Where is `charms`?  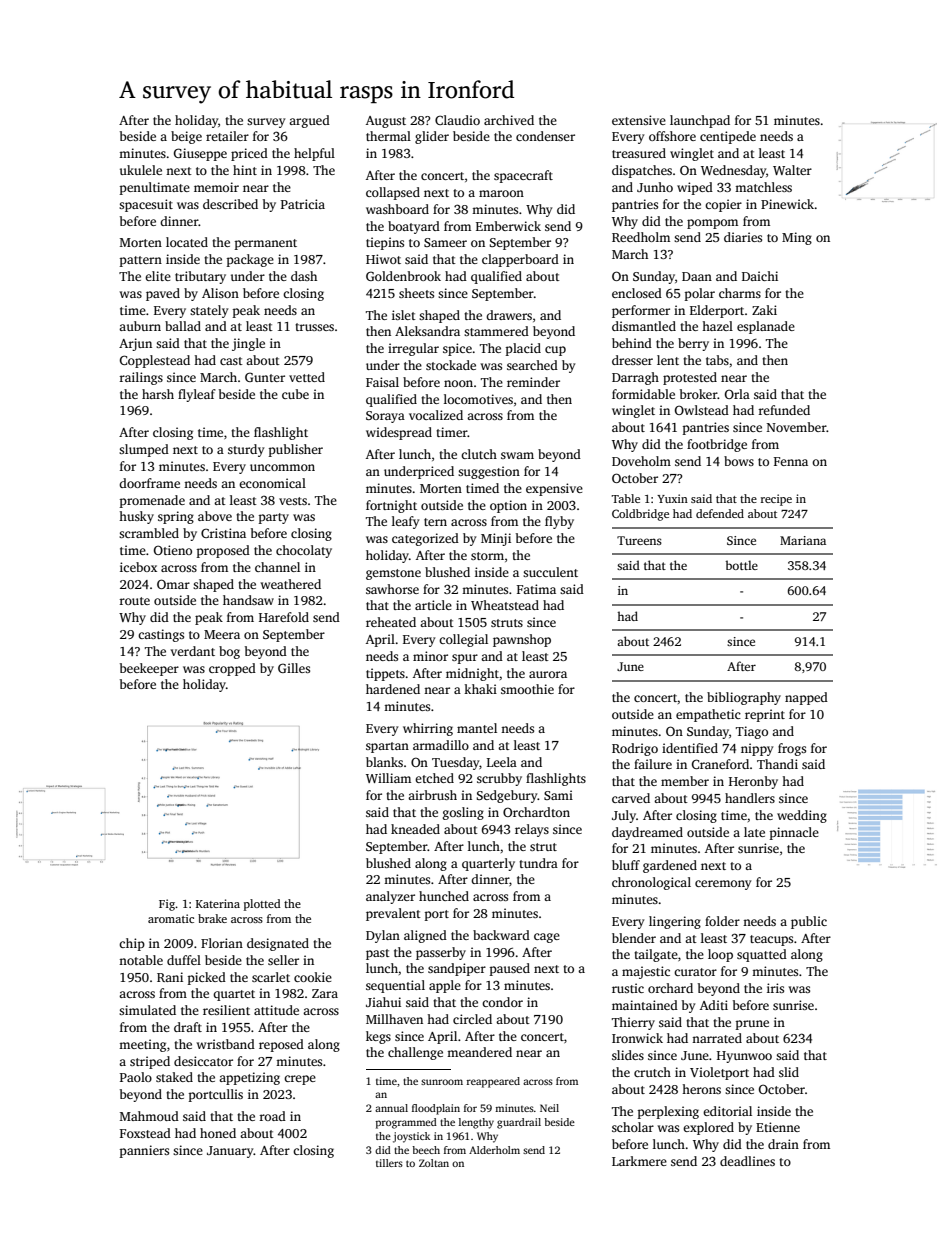 charms is located at coordinates (740, 293).
